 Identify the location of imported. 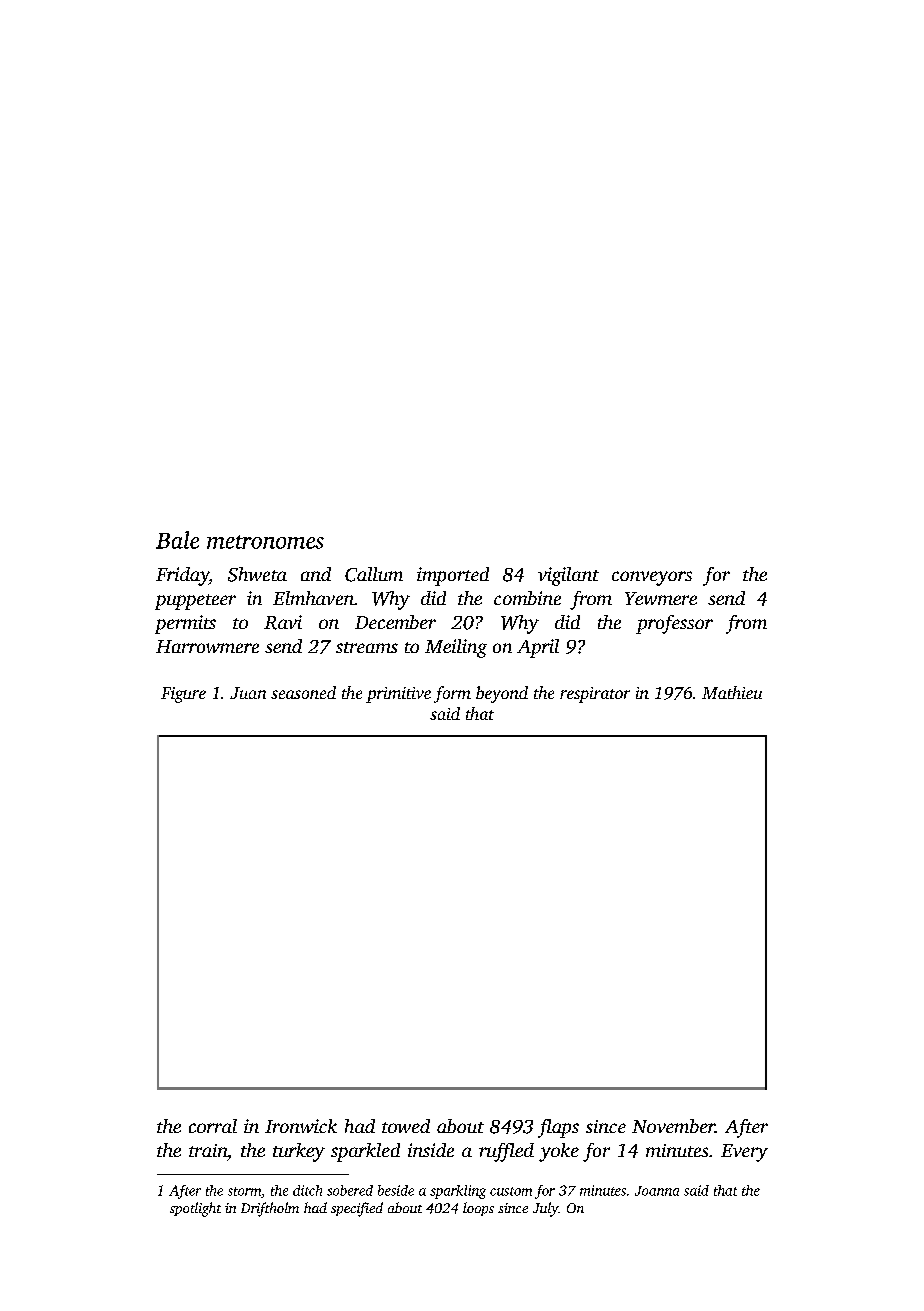
(453, 576).
